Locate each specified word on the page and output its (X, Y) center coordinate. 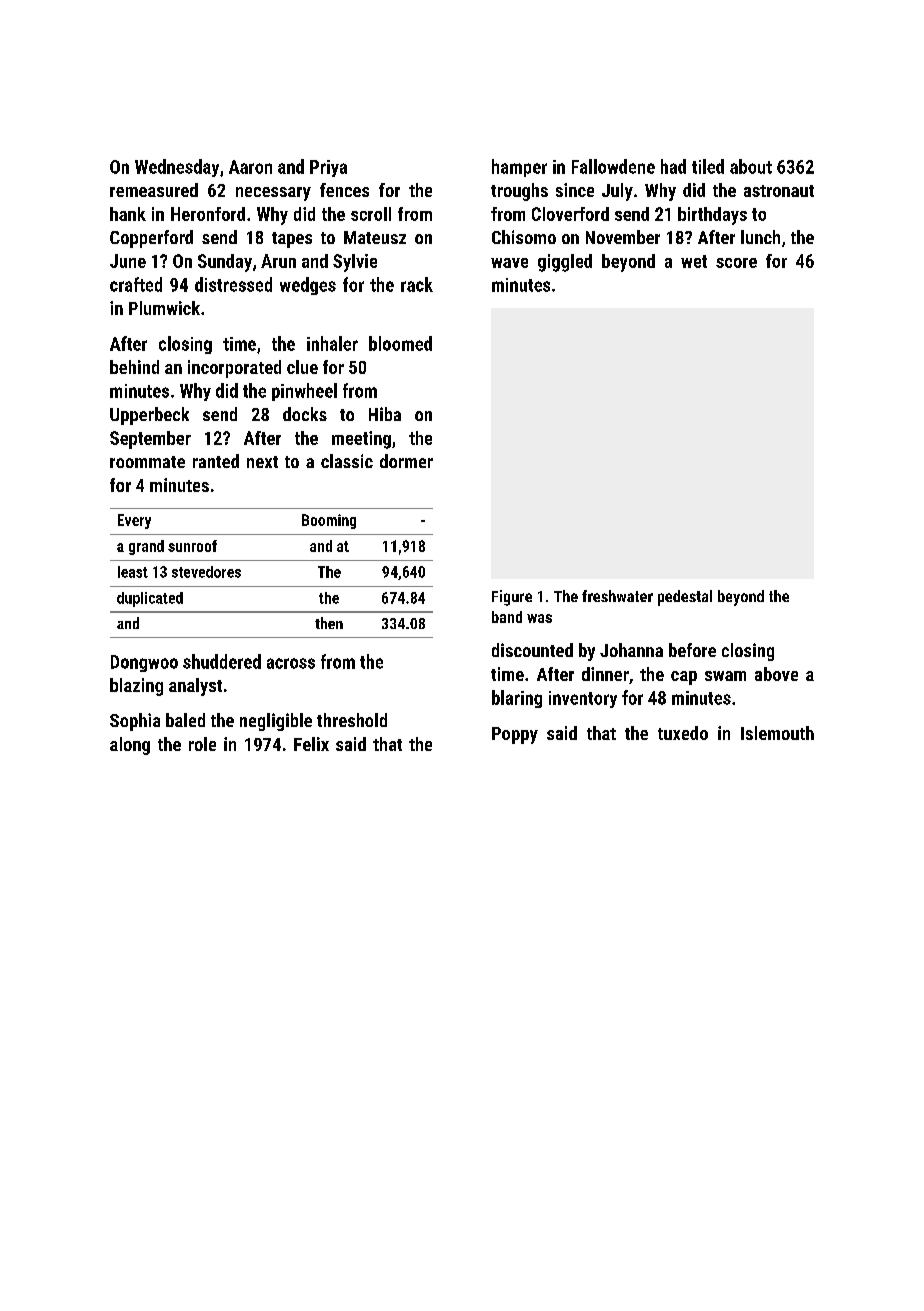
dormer (406, 461)
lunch (760, 237)
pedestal (685, 598)
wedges (308, 286)
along (130, 746)
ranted (216, 461)
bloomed (400, 343)
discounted (532, 650)
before (692, 650)
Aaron (250, 167)
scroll (371, 214)
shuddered (222, 661)
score (736, 263)
